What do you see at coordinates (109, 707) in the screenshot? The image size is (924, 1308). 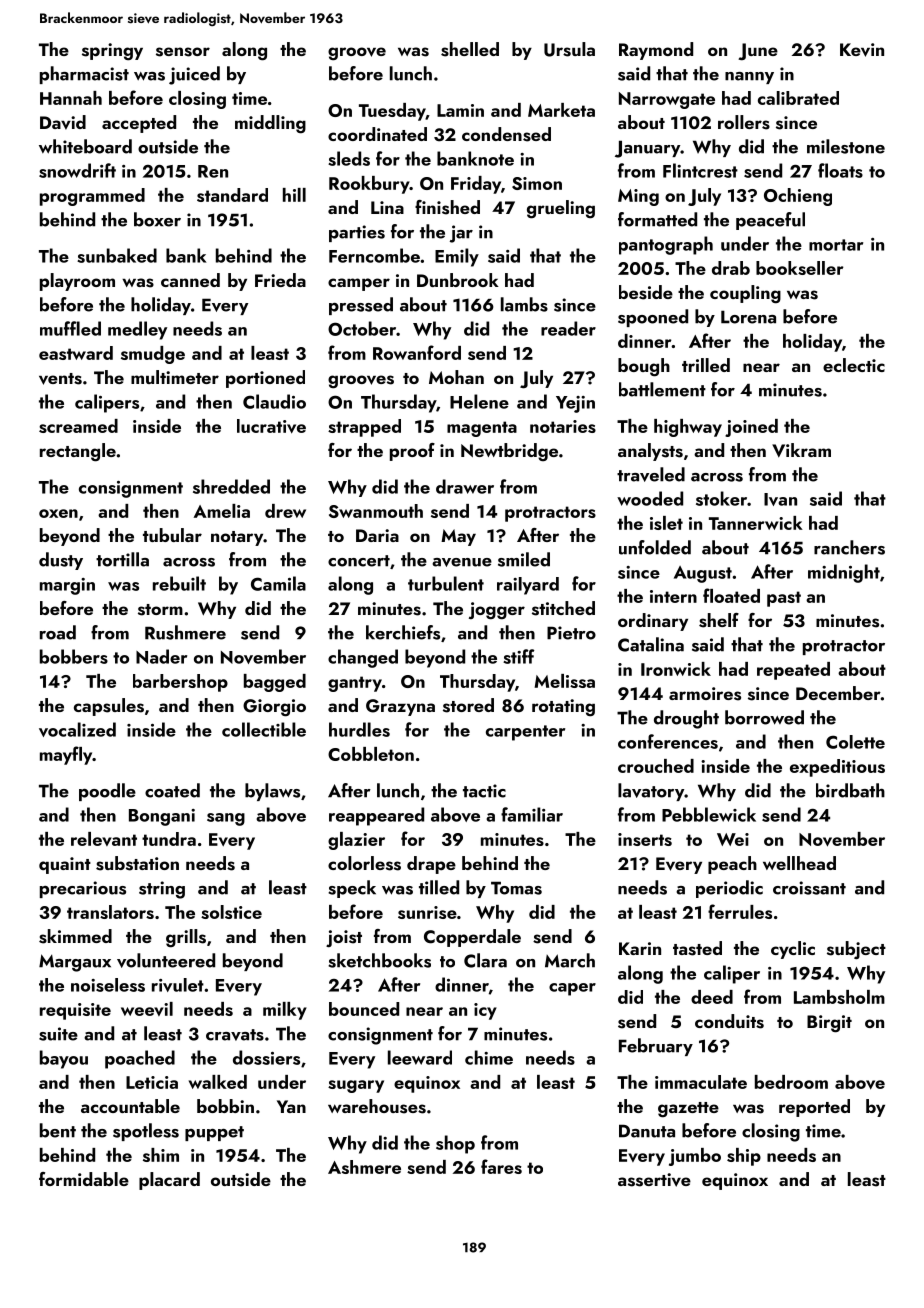 I see `capsules` at bounding box center [109, 707].
